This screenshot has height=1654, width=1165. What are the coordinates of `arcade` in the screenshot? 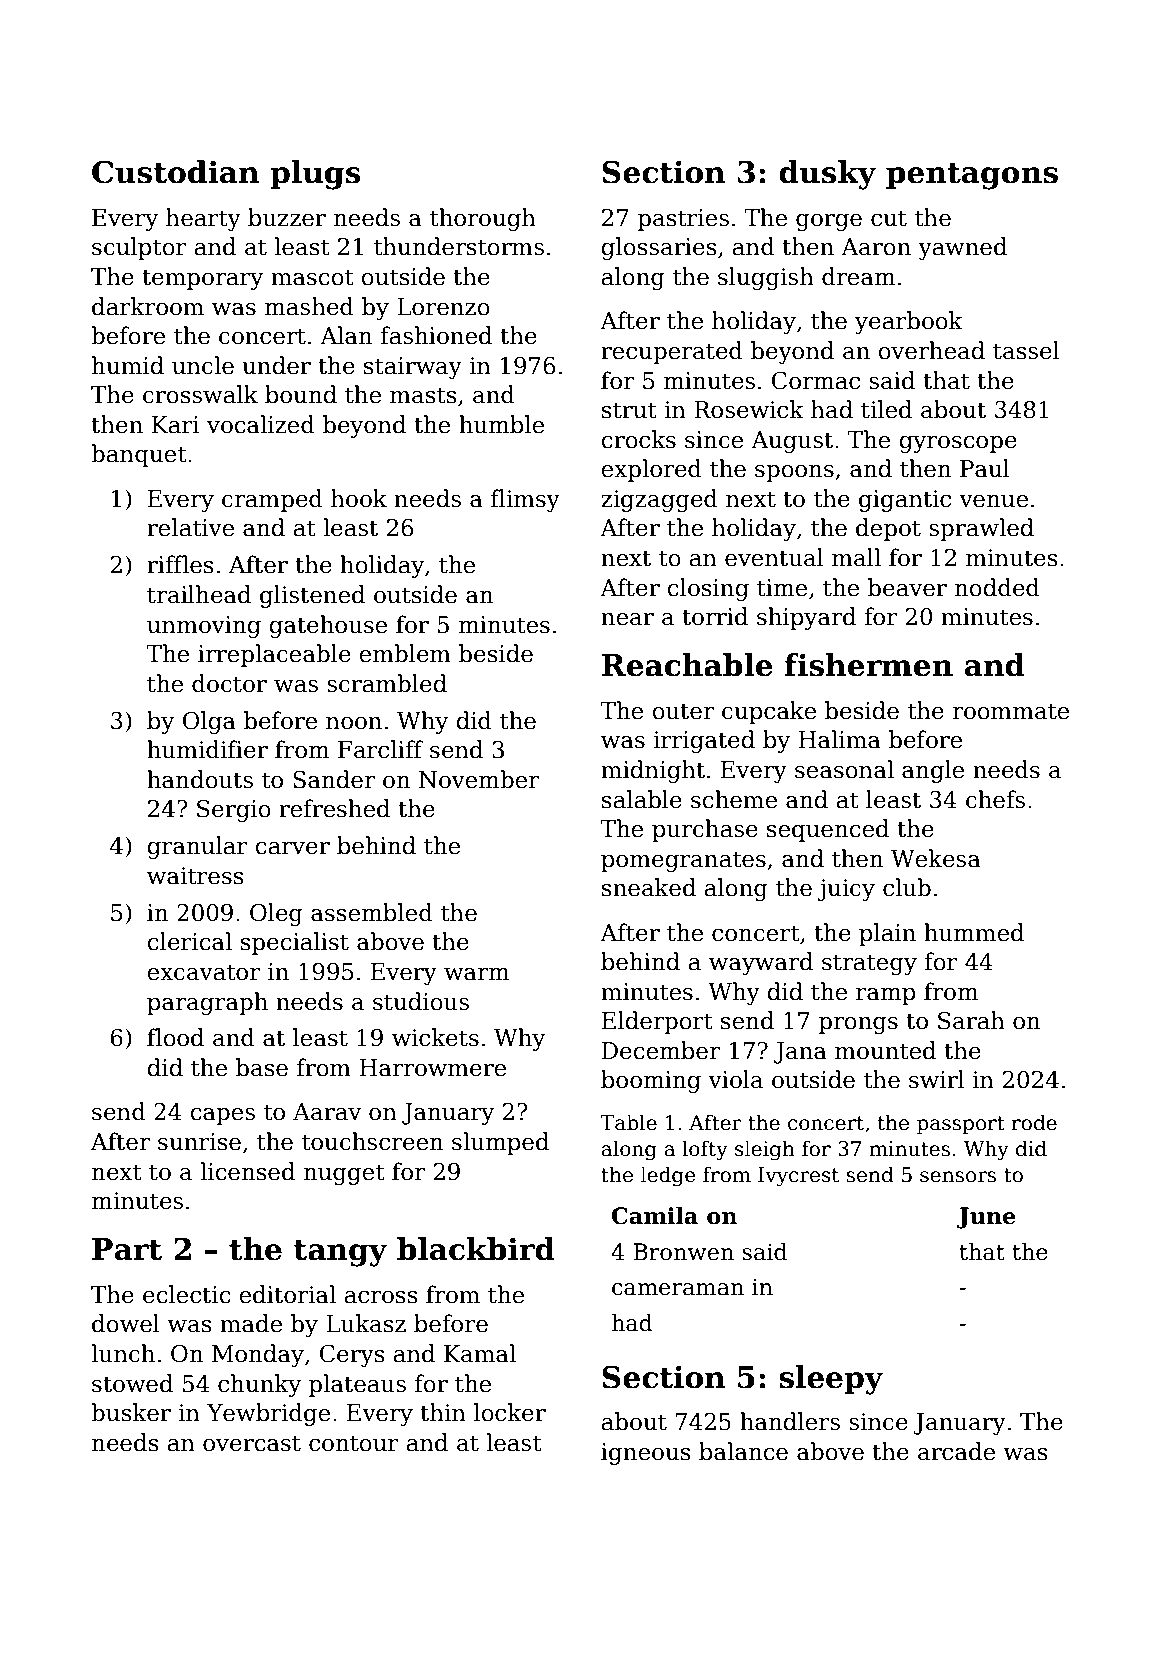 It's located at (956, 1451).
